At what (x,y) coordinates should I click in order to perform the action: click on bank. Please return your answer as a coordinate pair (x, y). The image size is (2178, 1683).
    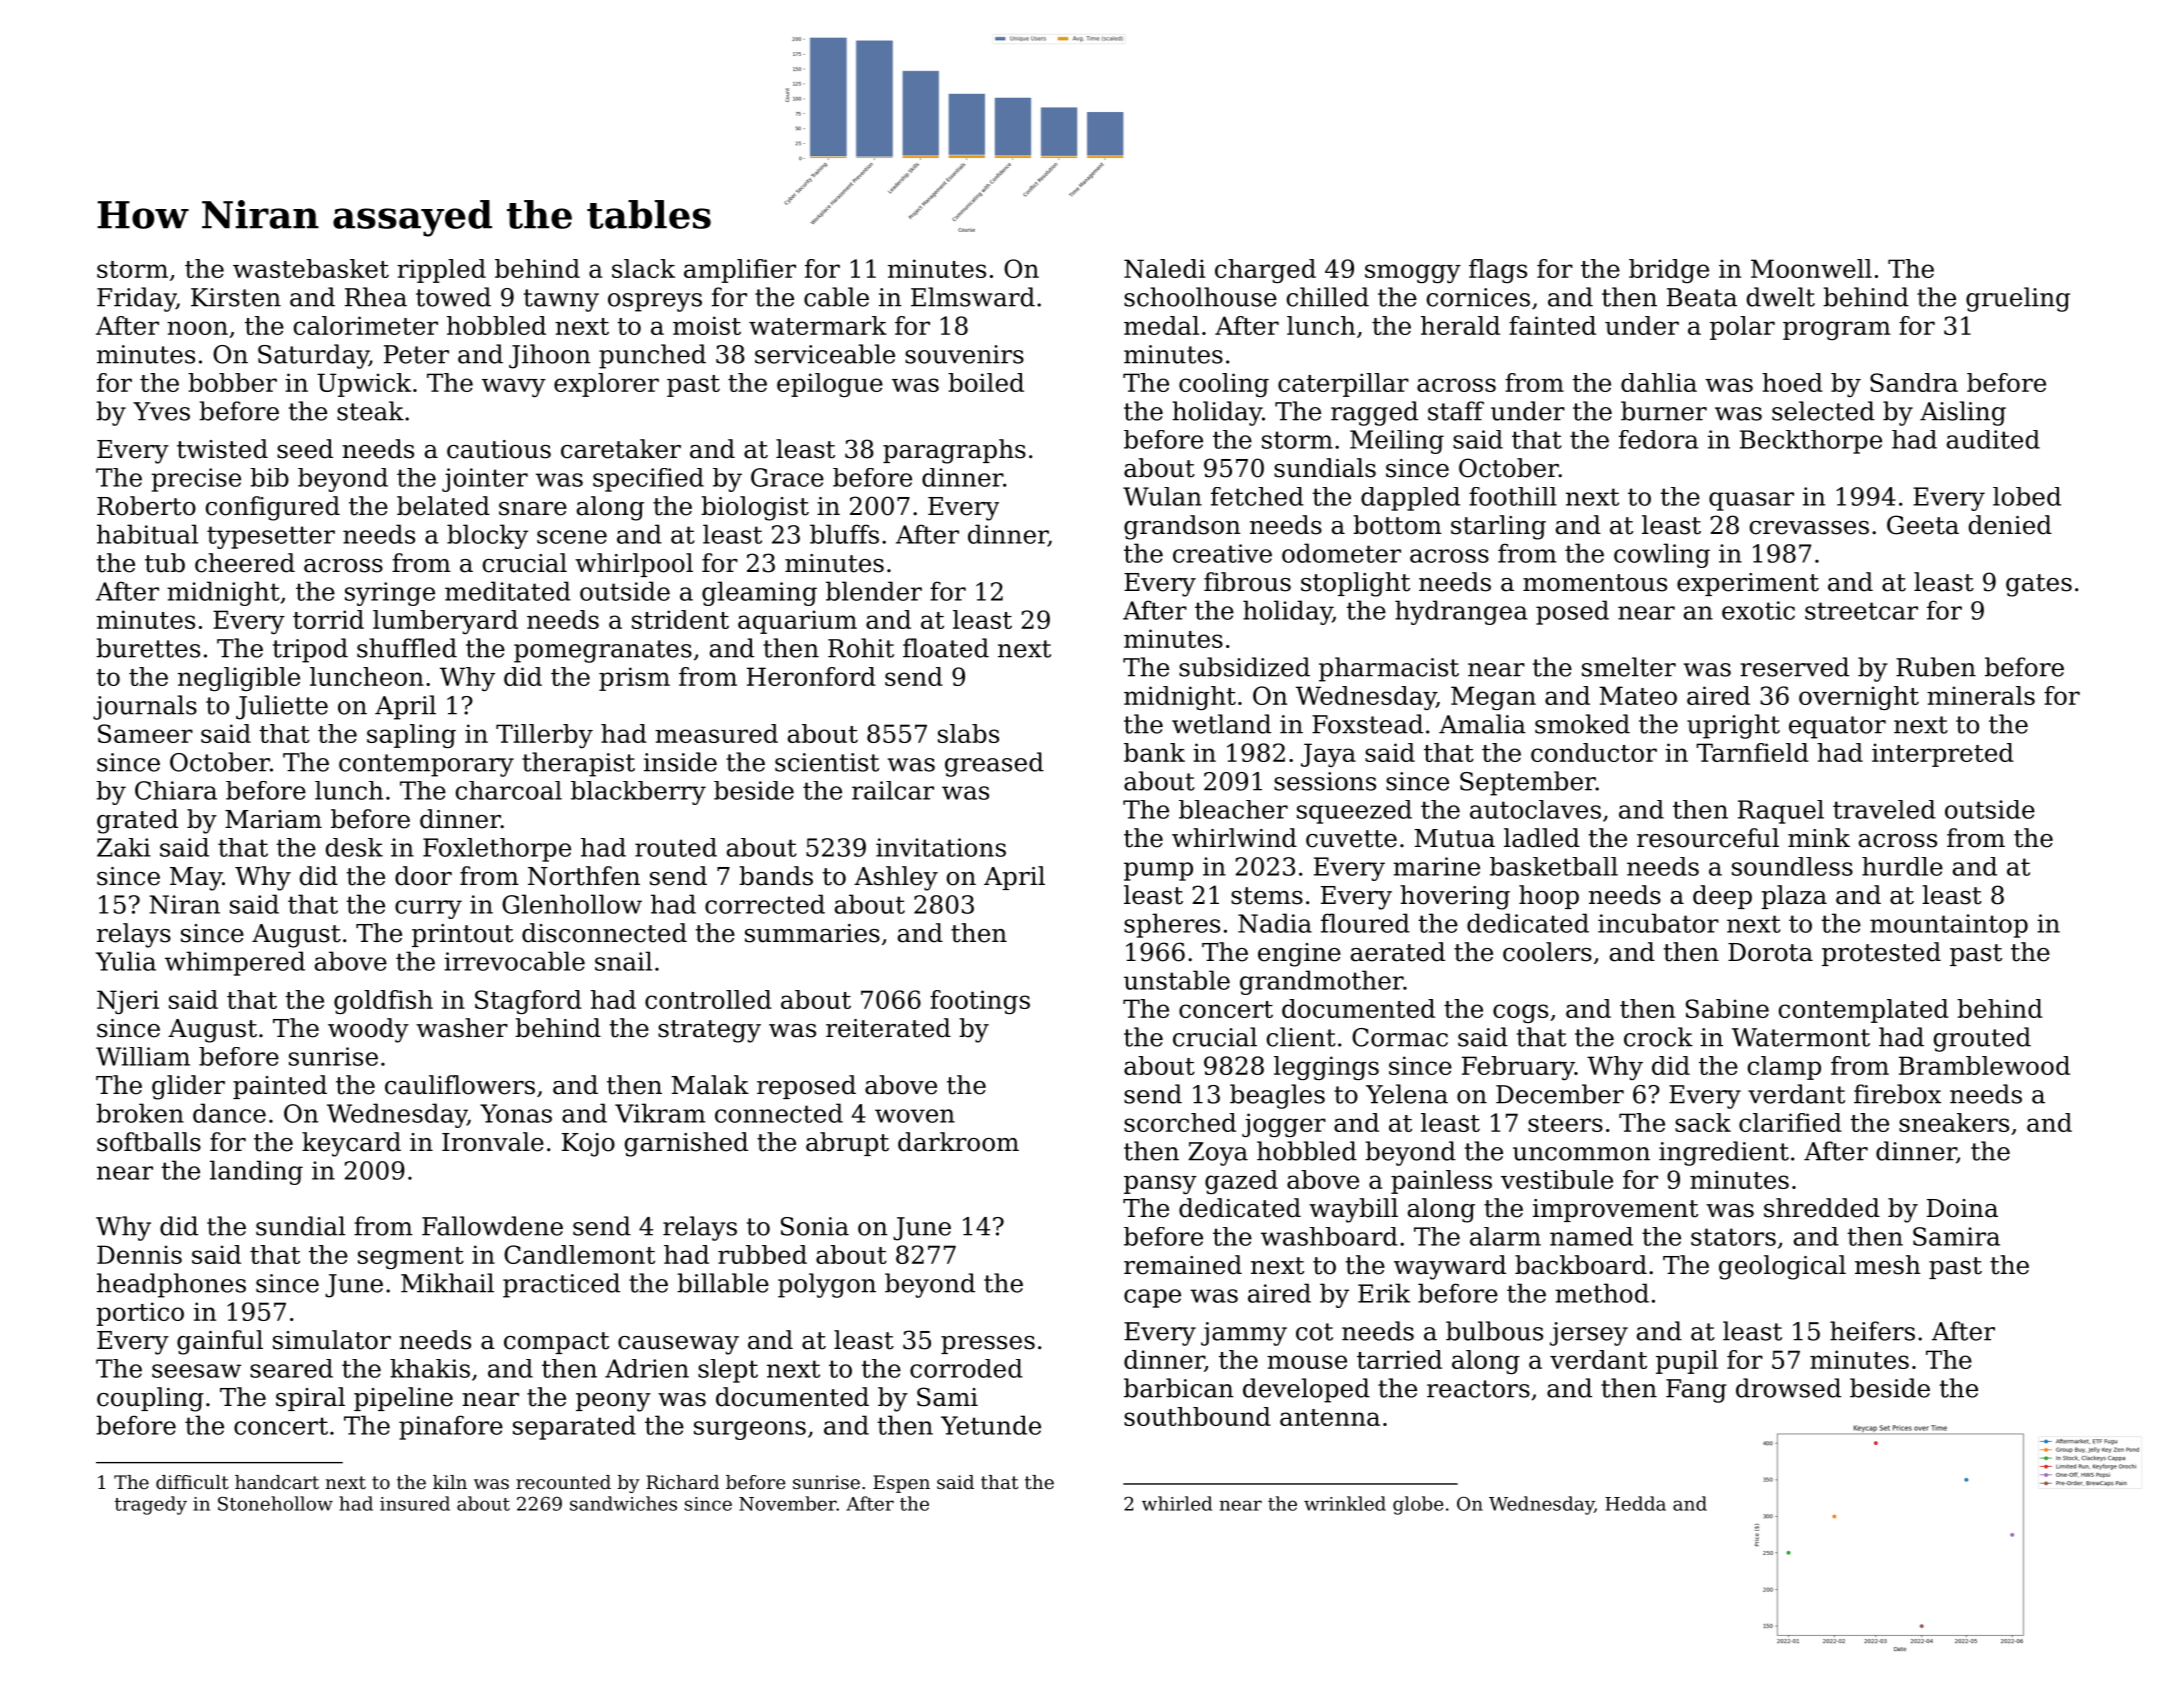
    Looking at the image, I should click on (1154, 752).
